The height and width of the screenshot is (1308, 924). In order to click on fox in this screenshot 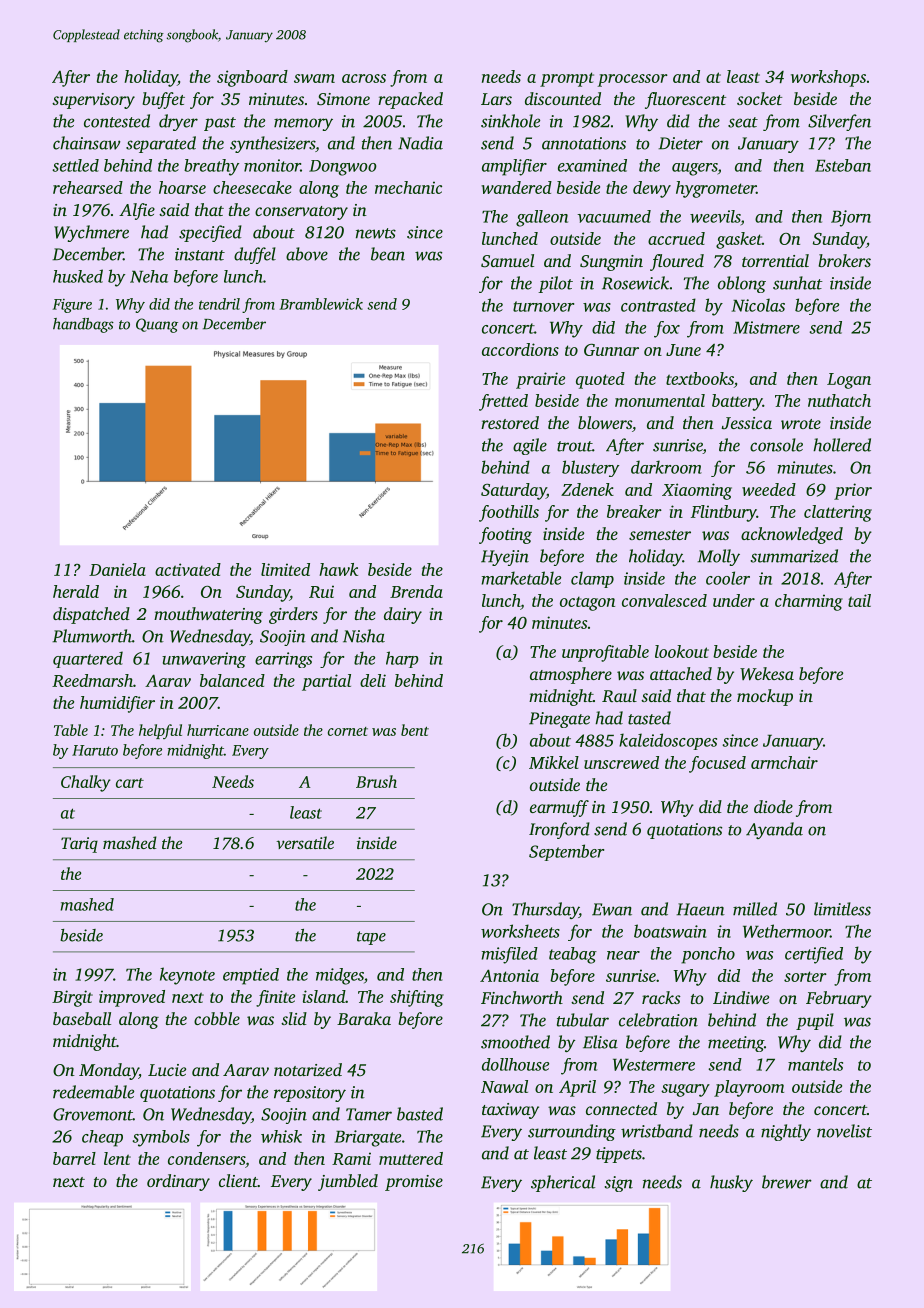, I will do `click(667, 329)`.
